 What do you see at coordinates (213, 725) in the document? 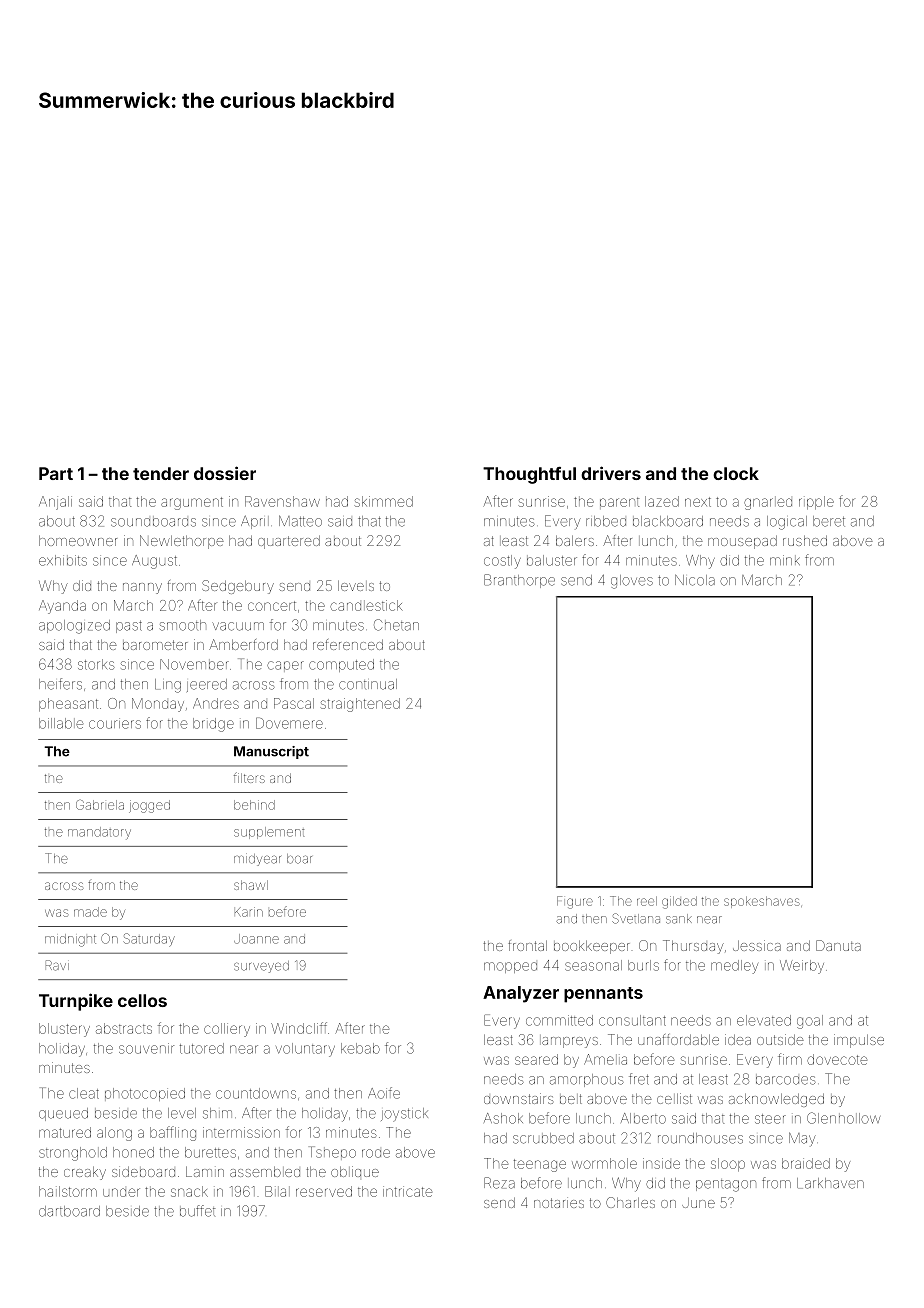
I see `bridge` at bounding box center [213, 725].
